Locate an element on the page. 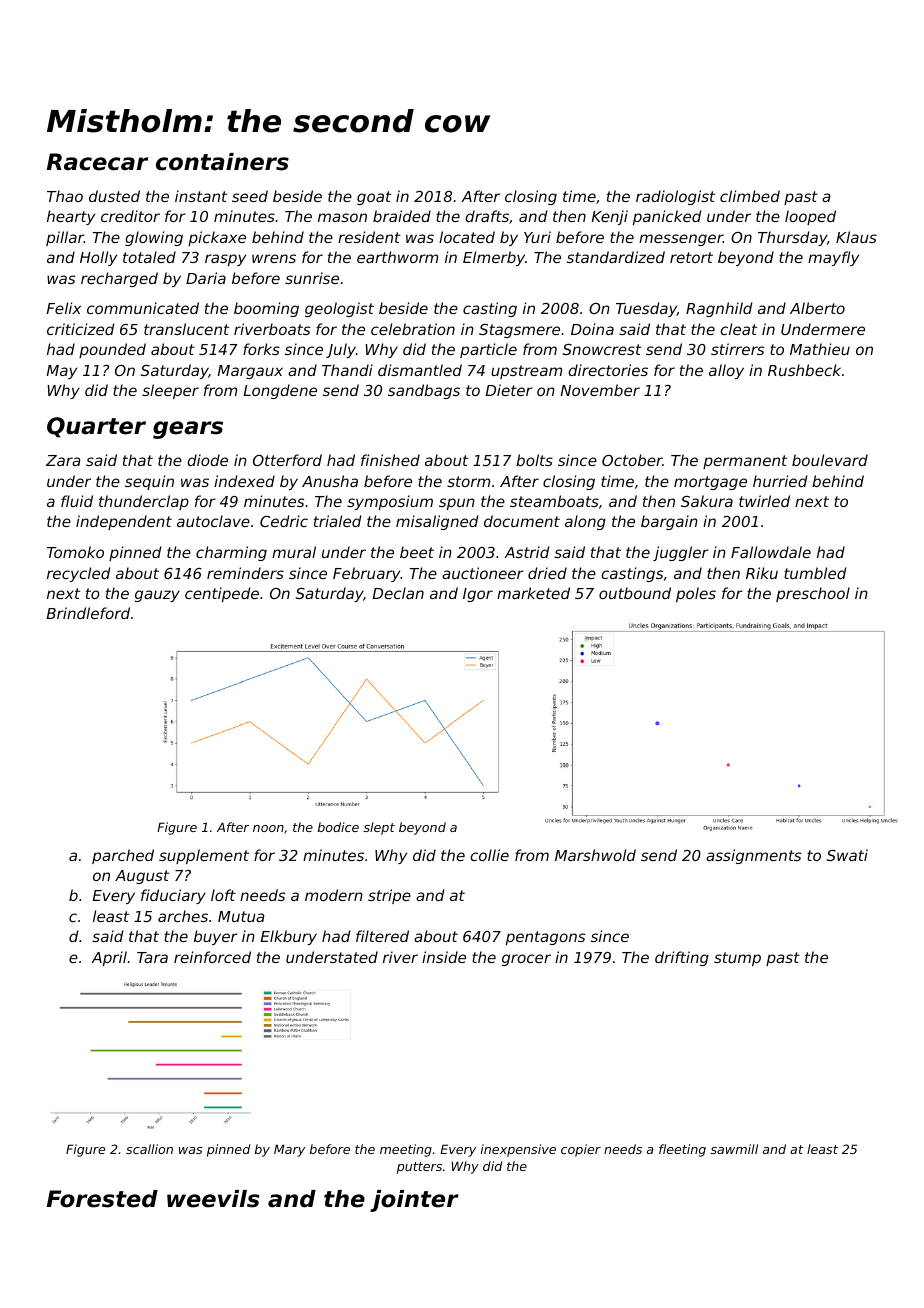 The image size is (924, 1308). Forested is located at coordinates (102, 1199).
